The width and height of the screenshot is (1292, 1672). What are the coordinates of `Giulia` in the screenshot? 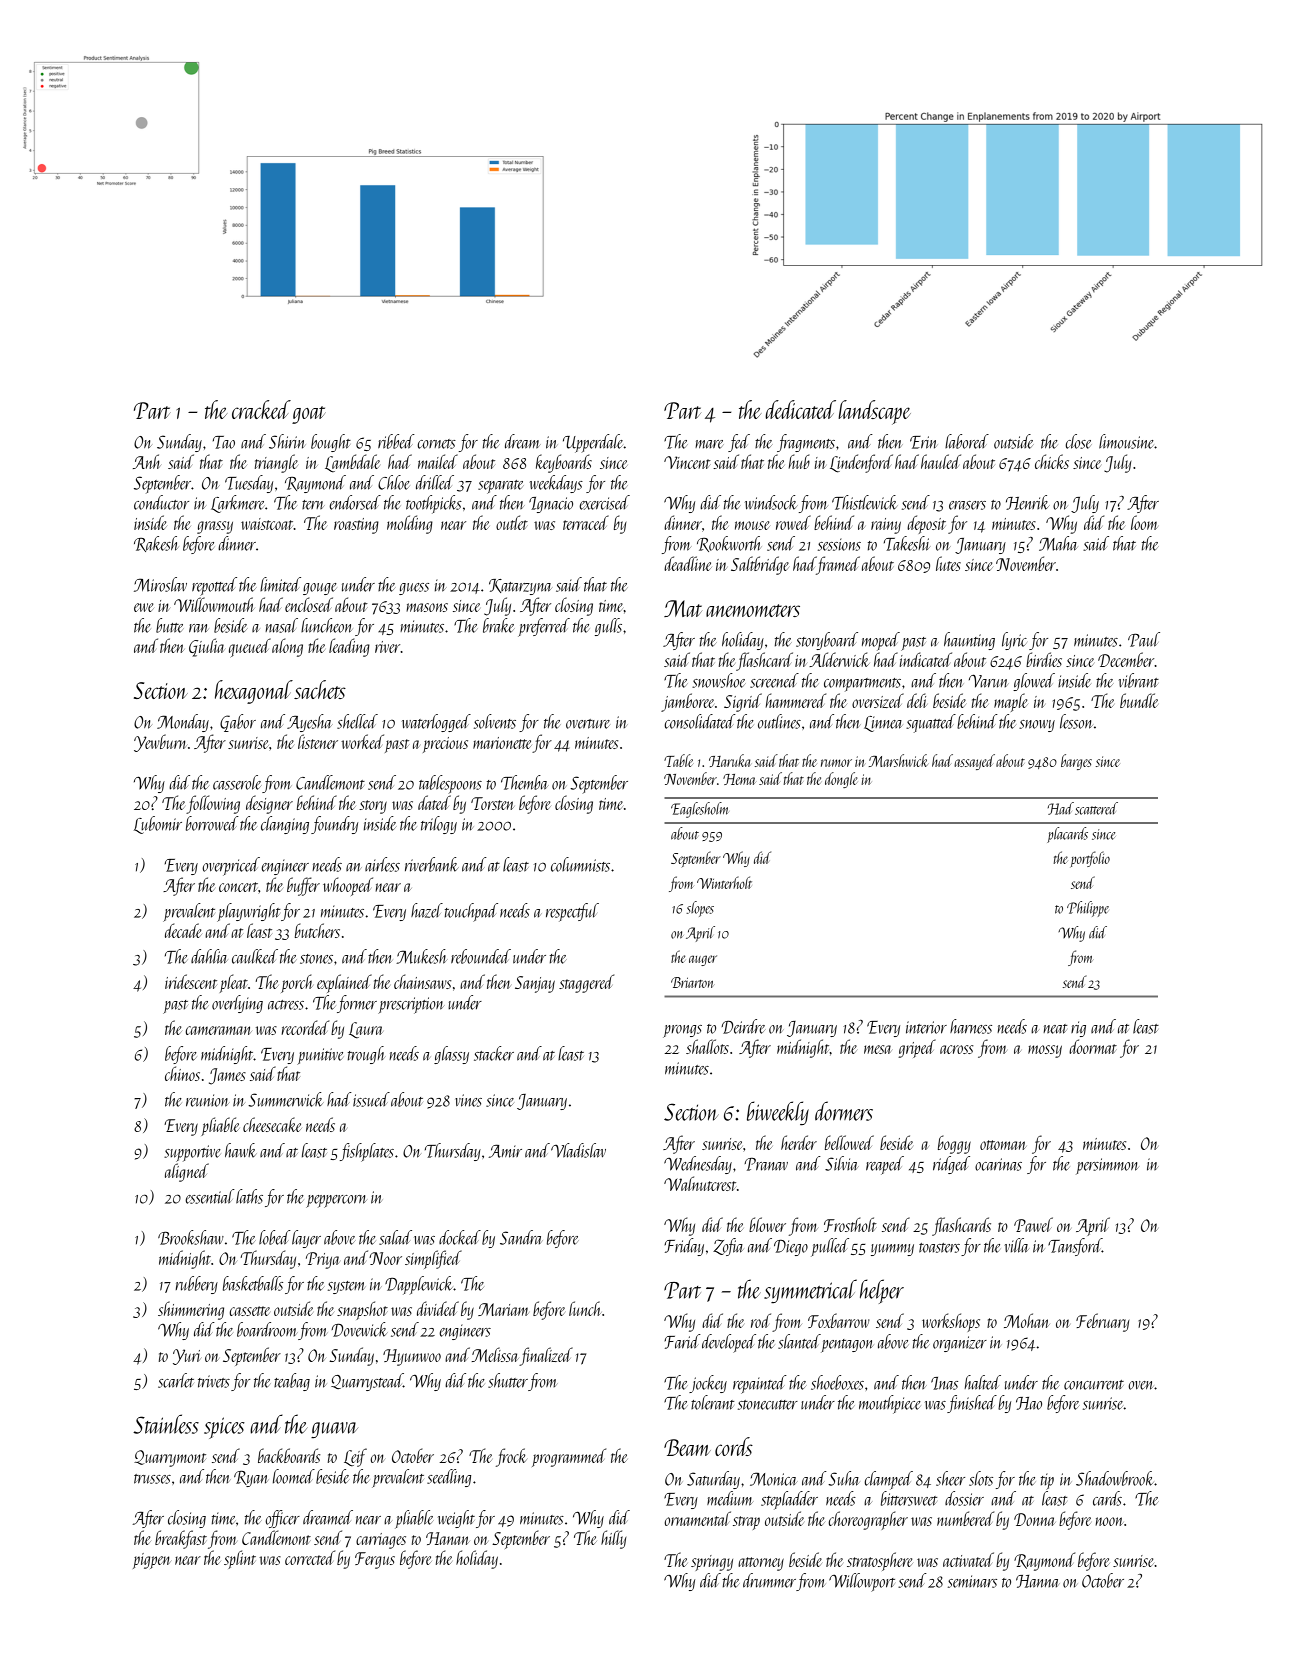 It's located at (206, 647).
